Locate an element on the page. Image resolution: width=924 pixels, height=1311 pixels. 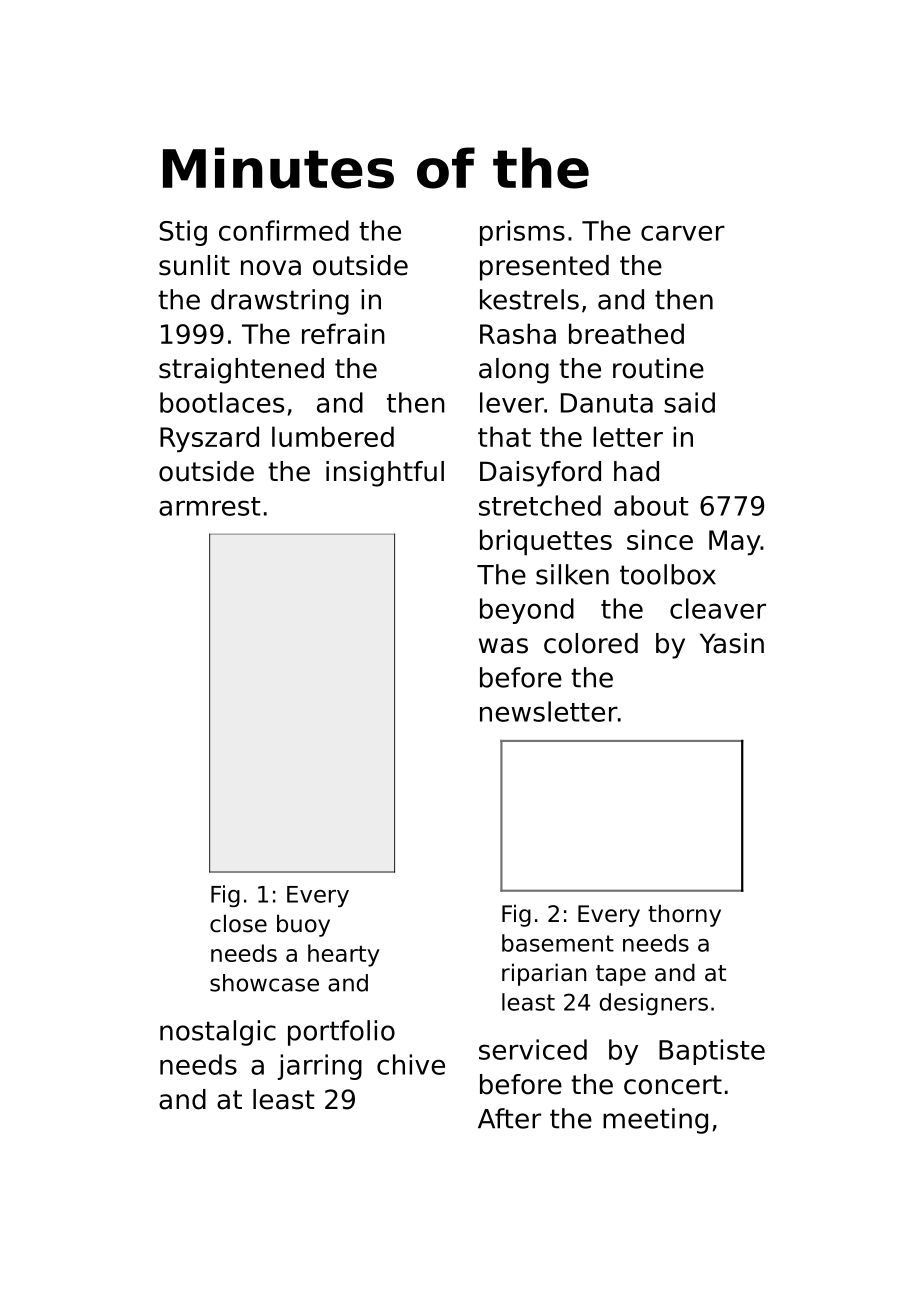
carver is located at coordinates (683, 233).
